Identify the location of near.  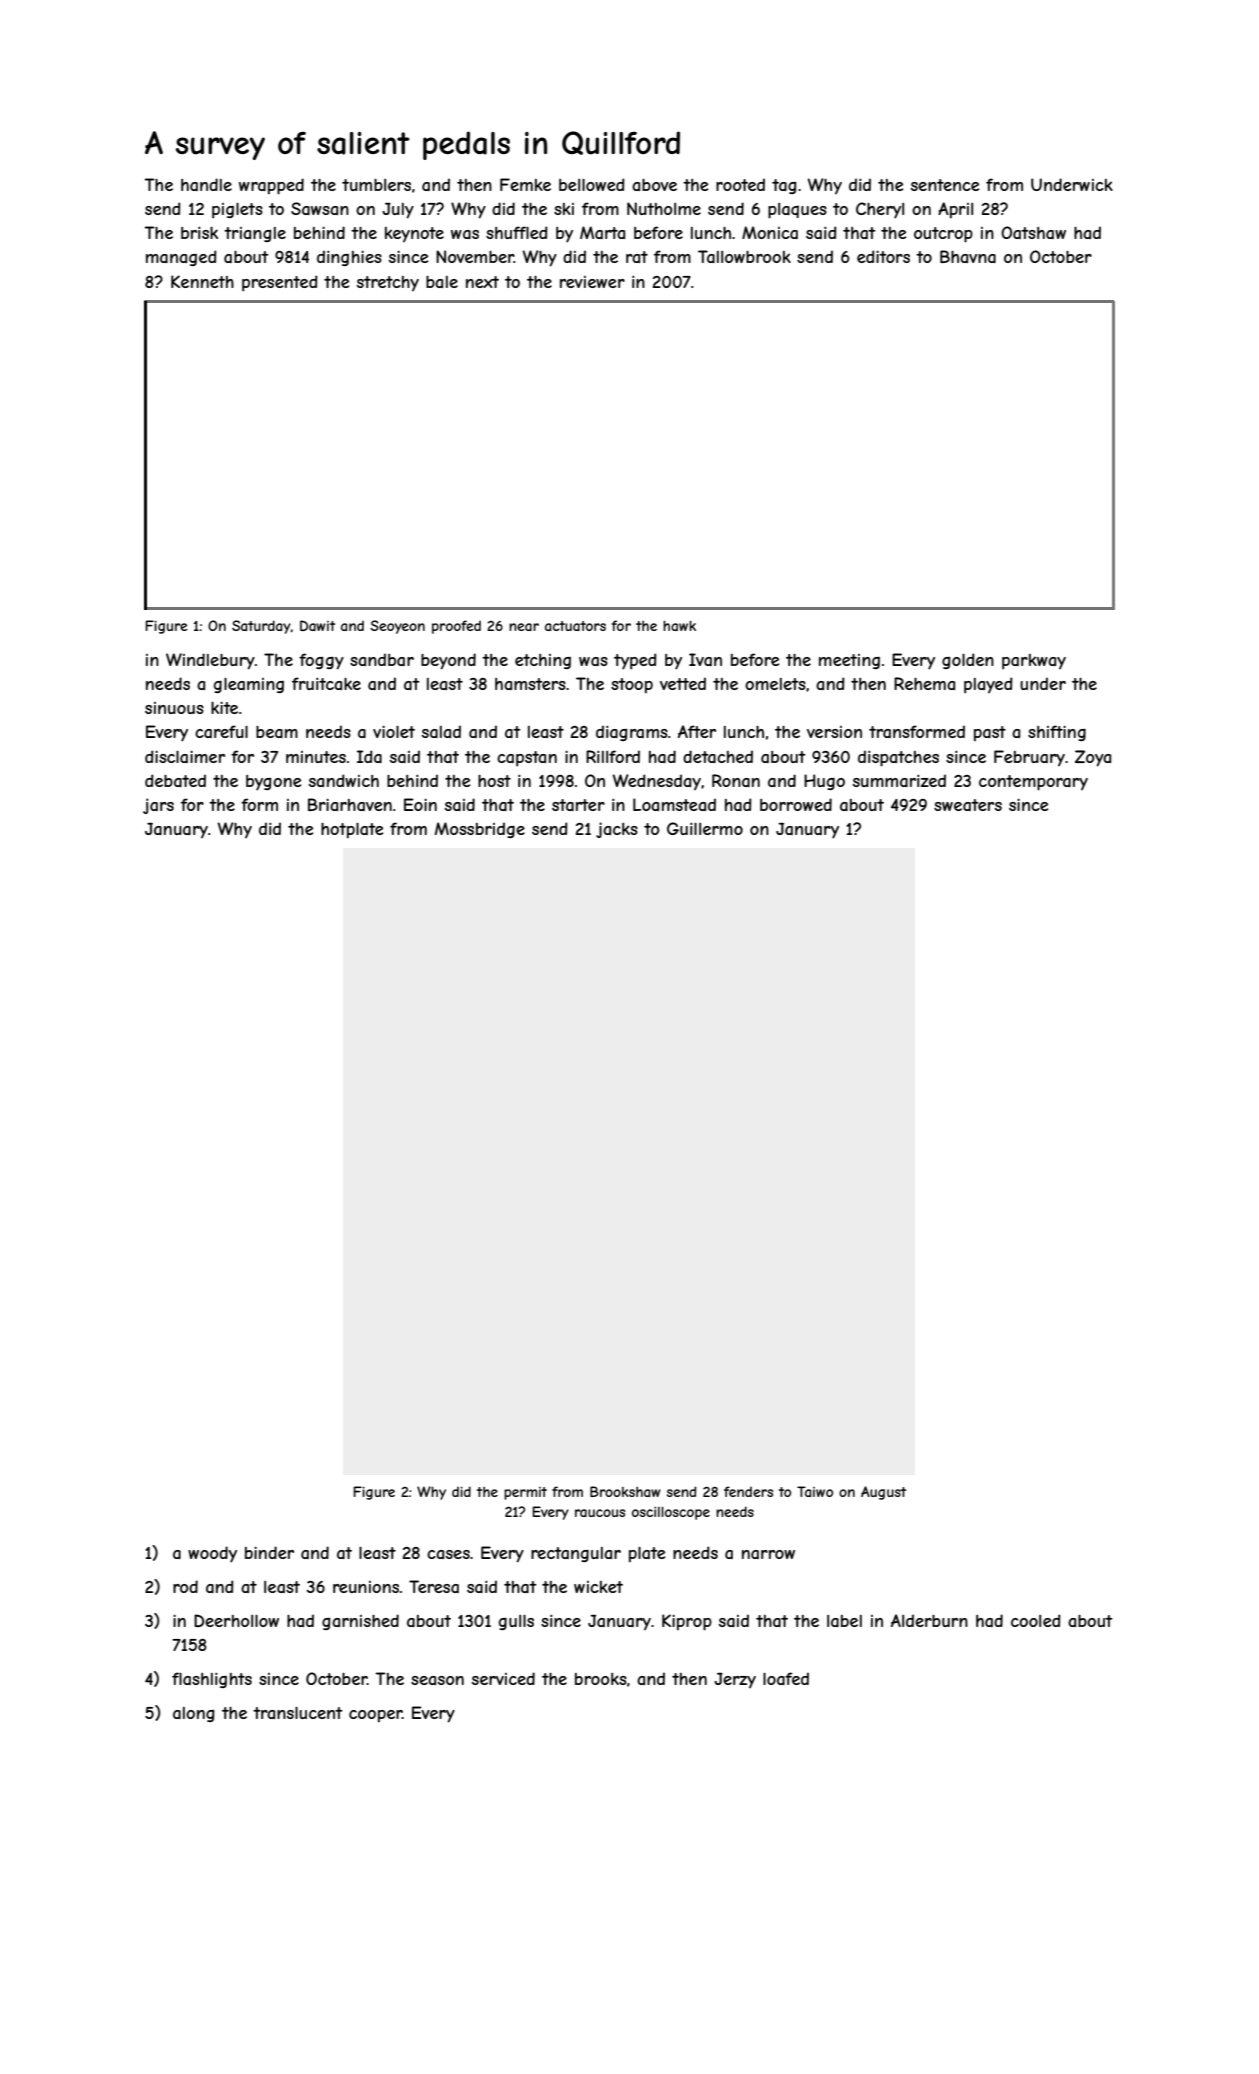
(524, 627).
